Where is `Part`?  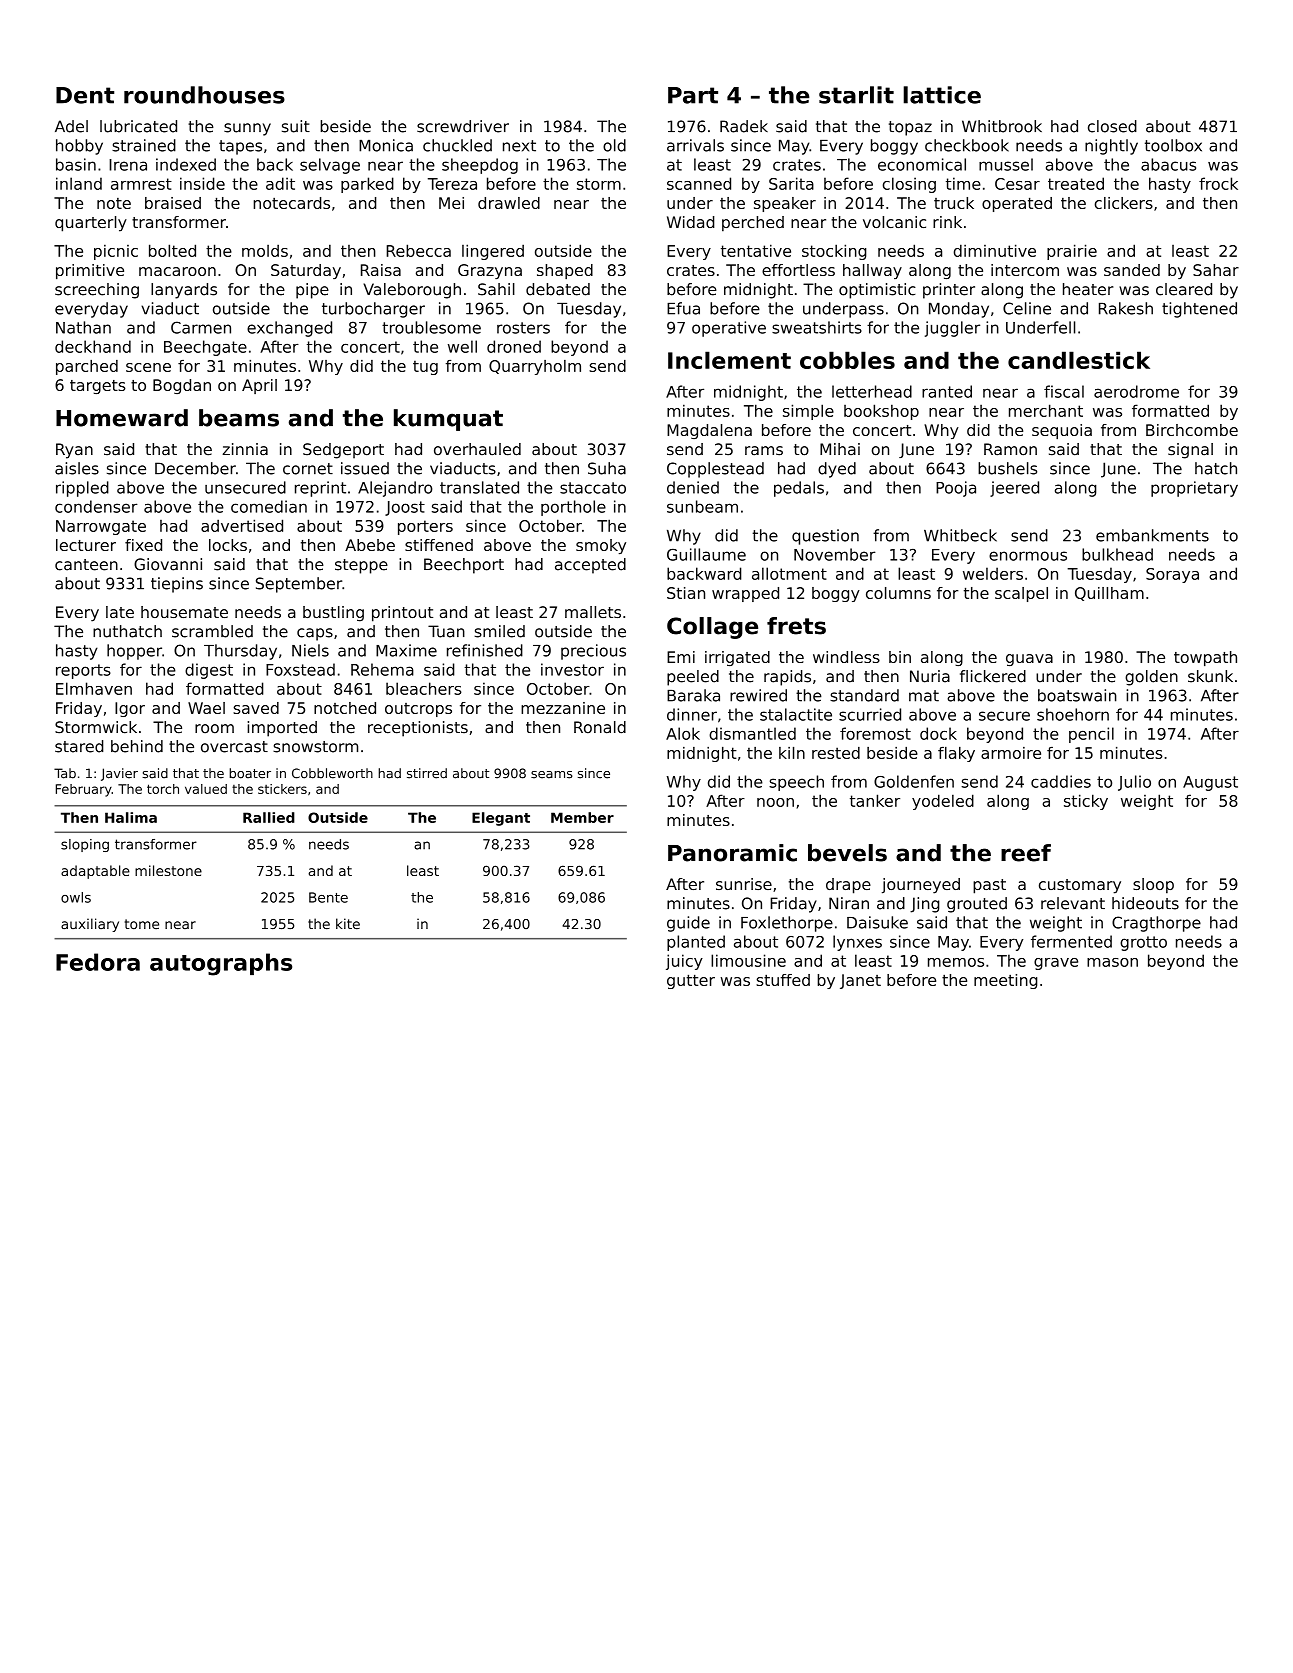
Part is located at coordinates (693, 95).
